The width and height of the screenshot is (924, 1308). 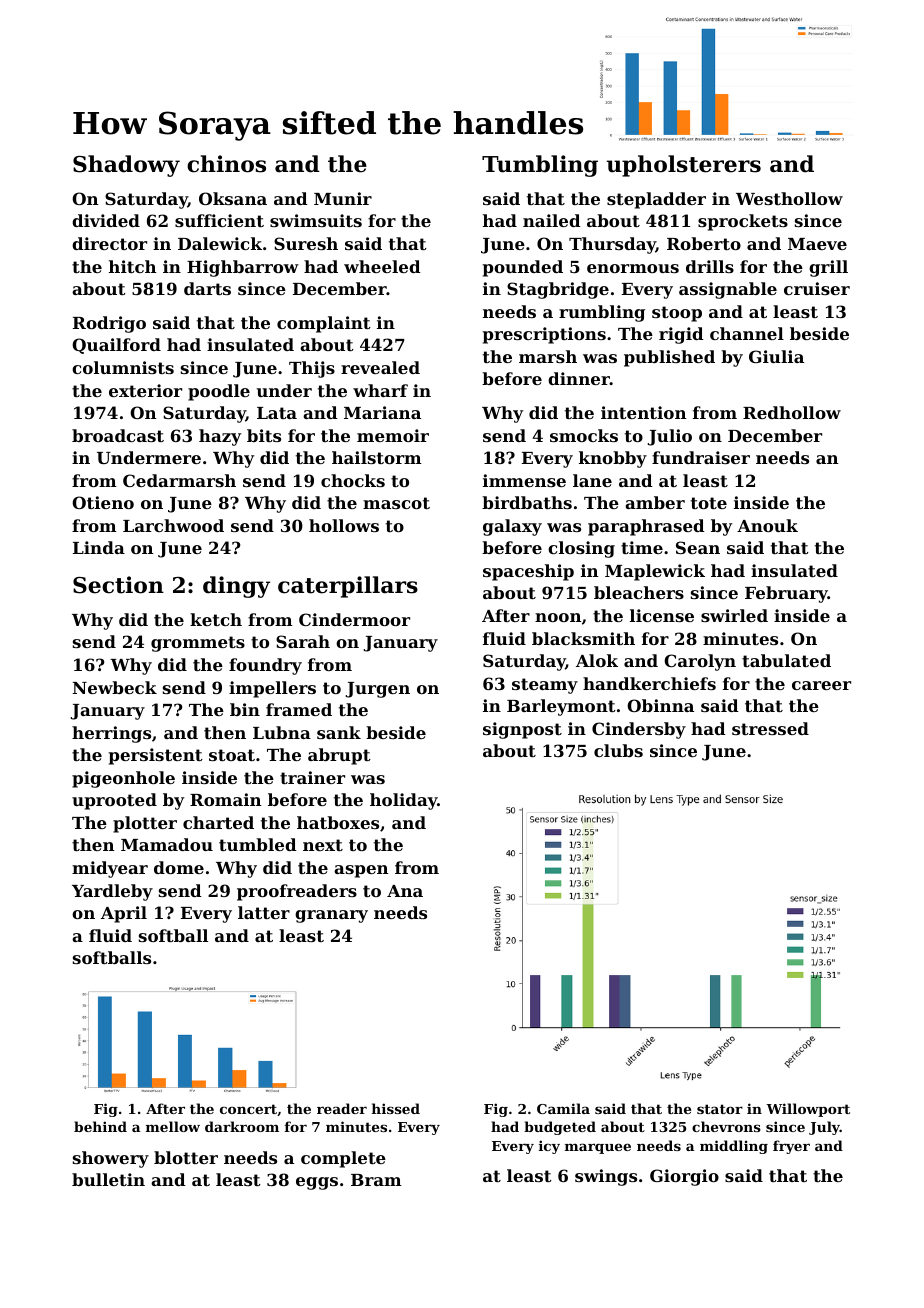 I want to click on sprockets, so click(x=743, y=222).
